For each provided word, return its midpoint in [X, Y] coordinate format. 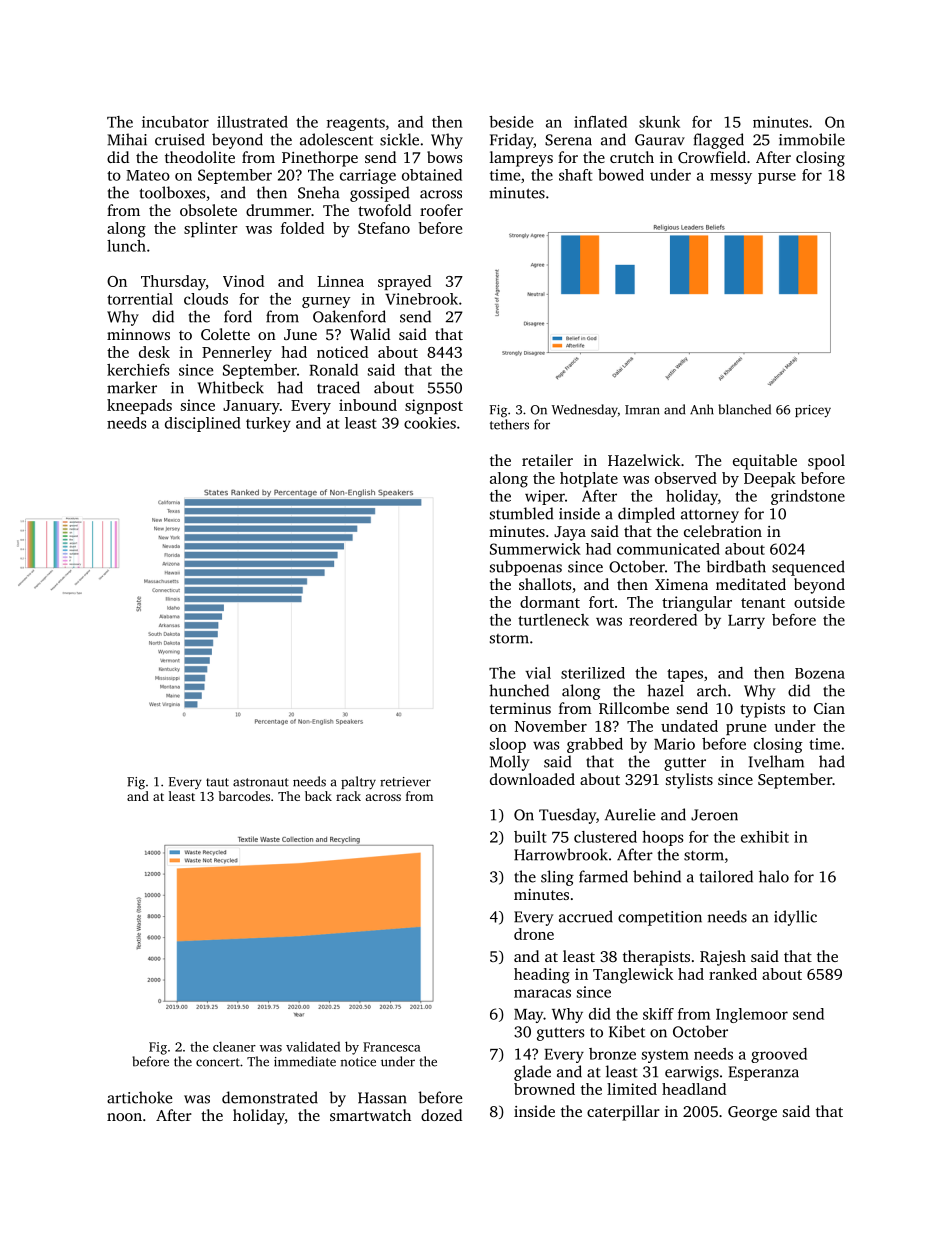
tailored [726, 876]
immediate [305, 1061]
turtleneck [553, 620]
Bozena [820, 673]
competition [660, 918]
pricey [813, 411]
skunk [659, 122]
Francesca [392, 1047]
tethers [509, 424]
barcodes [244, 796]
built [530, 837]
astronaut [261, 782]
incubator [175, 122]
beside [511, 122]
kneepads [139, 406]
